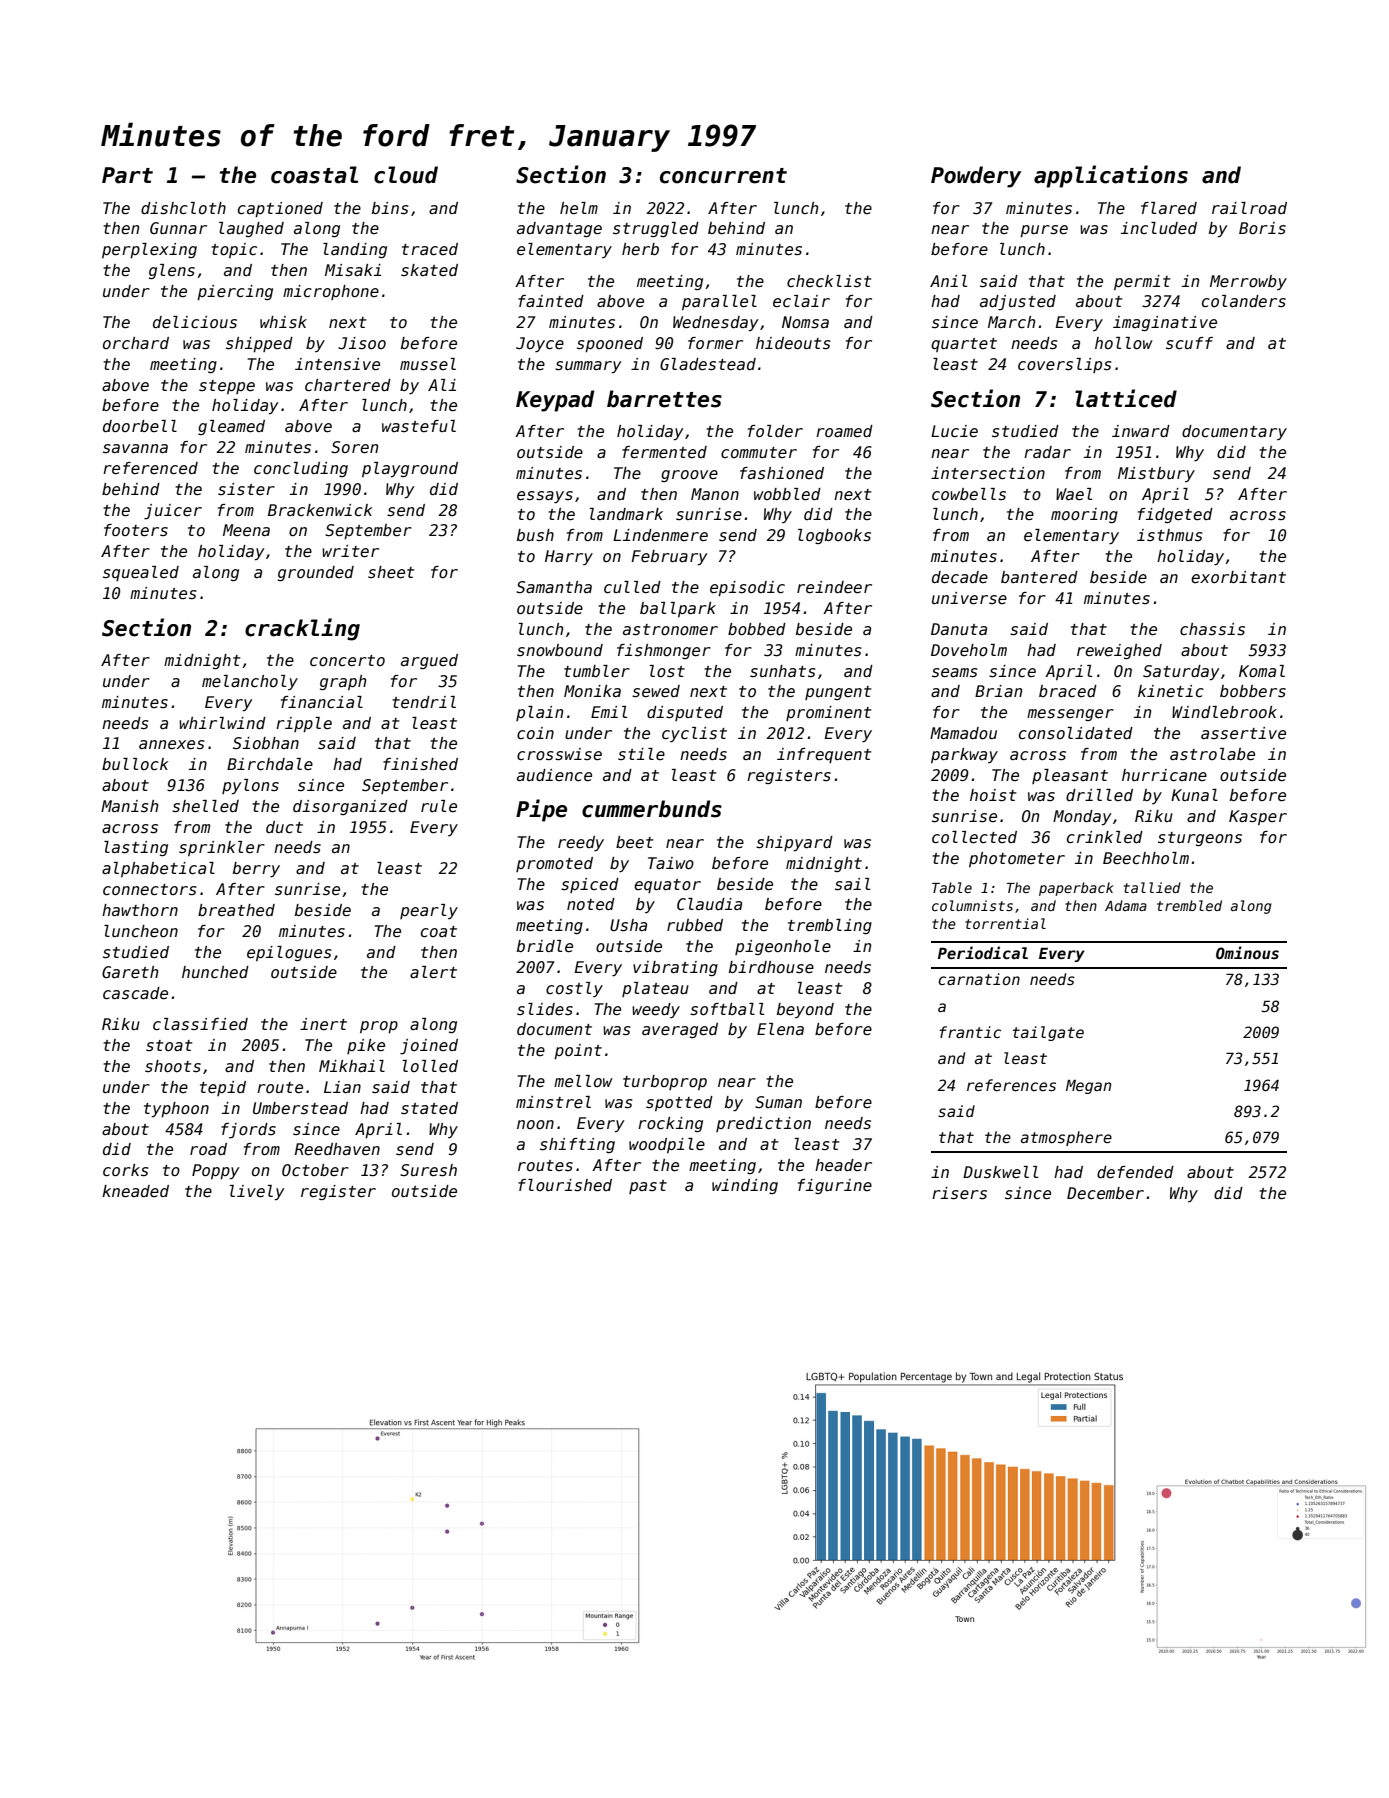 The image size is (1389, 1798). What do you see at coordinates (1212, 629) in the document?
I see `chassis` at bounding box center [1212, 629].
